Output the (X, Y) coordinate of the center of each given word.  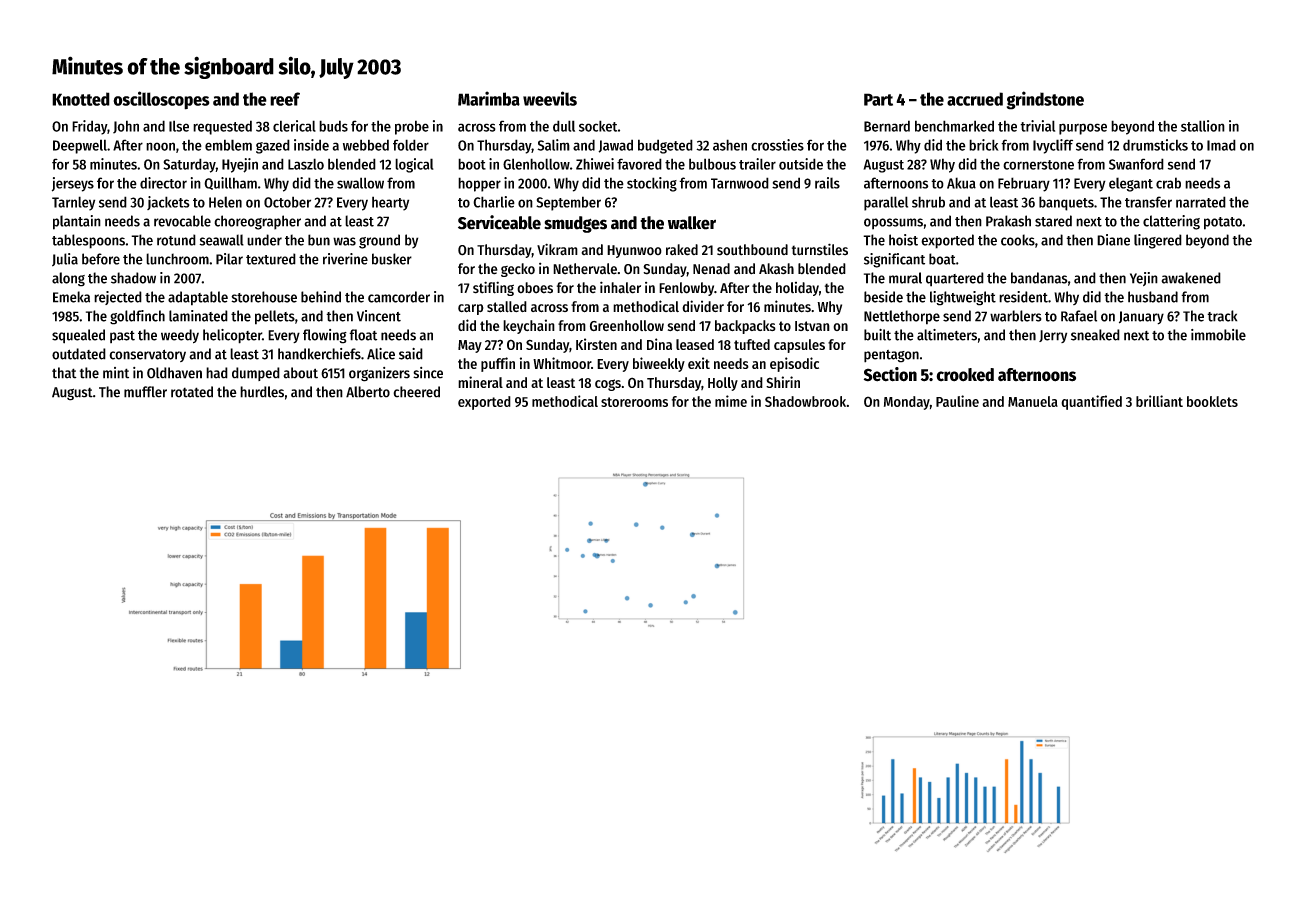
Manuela (1033, 401)
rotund (176, 240)
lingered (1158, 241)
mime (731, 401)
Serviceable (499, 222)
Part (878, 99)
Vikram (557, 249)
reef (285, 99)
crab (1168, 183)
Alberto (368, 392)
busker (392, 259)
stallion (1203, 126)
